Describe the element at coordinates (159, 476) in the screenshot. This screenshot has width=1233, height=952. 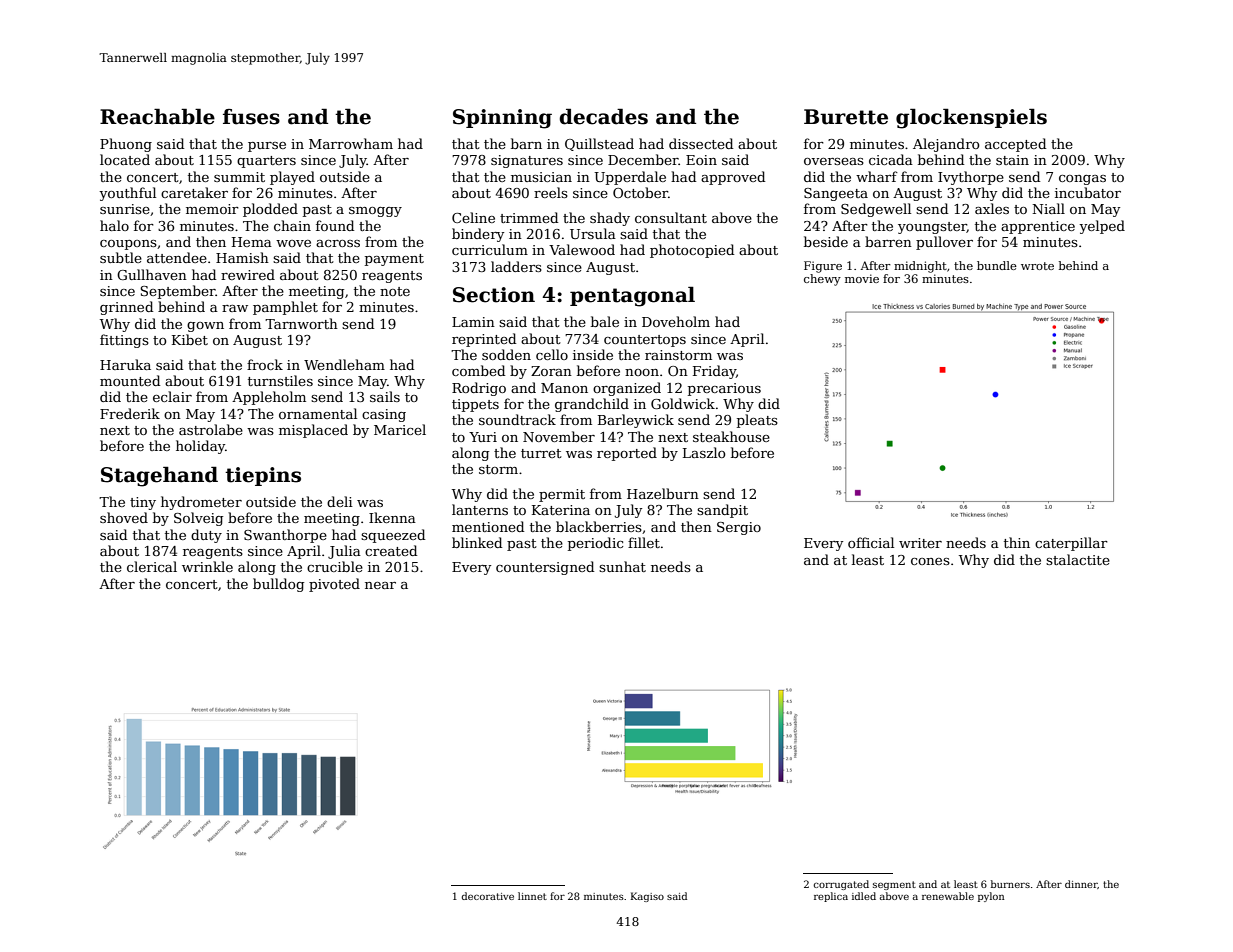
I see `Stagehand` at that location.
